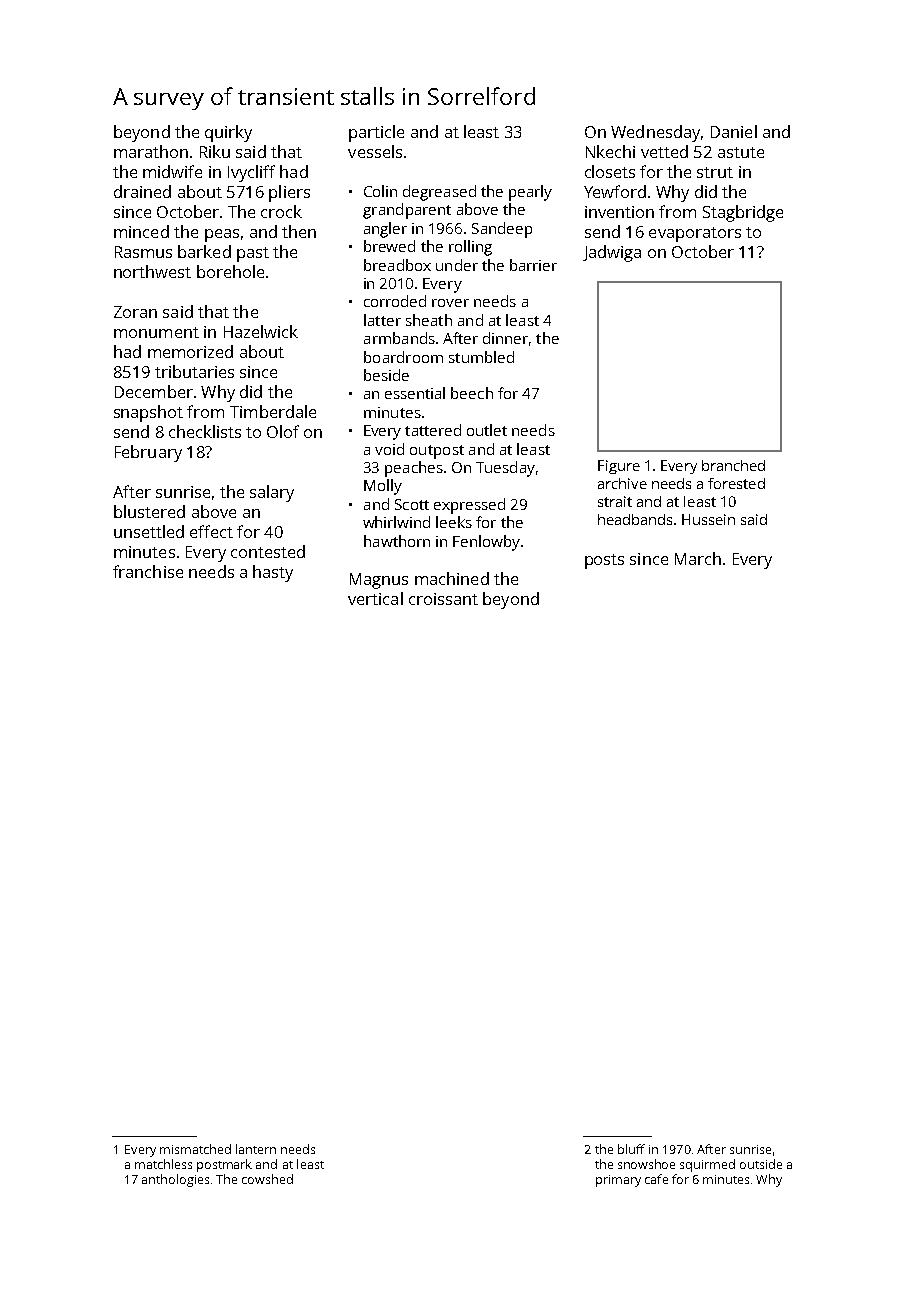  Describe the element at coordinates (695, 234) in the page. I see `evaporators` at that location.
